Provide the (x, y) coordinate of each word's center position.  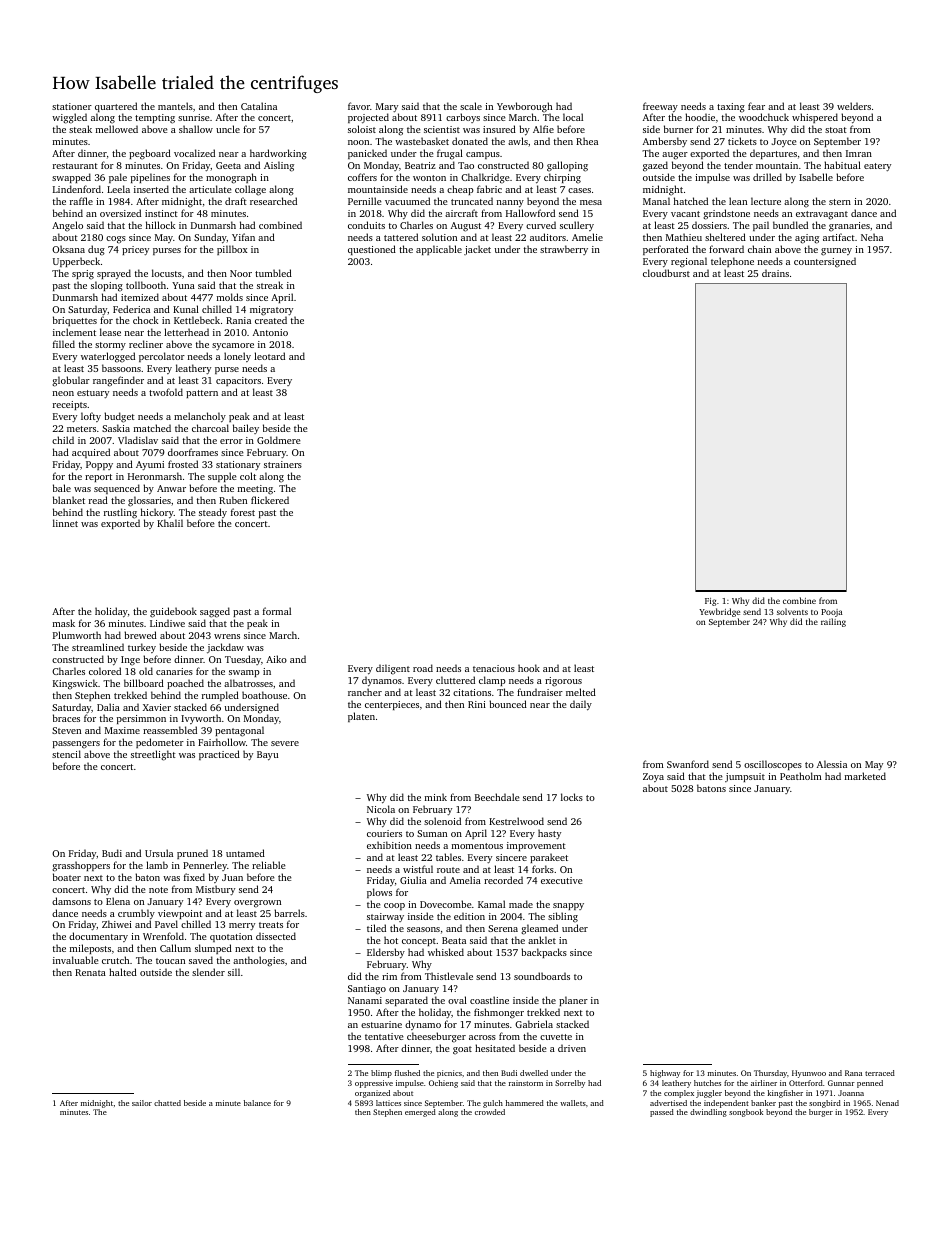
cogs (116, 240)
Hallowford (530, 213)
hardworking (278, 154)
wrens (227, 636)
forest (243, 512)
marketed (865, 776)
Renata (90, 972)
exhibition (389, 845)
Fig (710, 602)
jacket (477, 250)
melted (581, 692)
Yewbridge (719, 612)
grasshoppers (81, 866)
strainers (283, 464)
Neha (872, 237)
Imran (859, 153)
